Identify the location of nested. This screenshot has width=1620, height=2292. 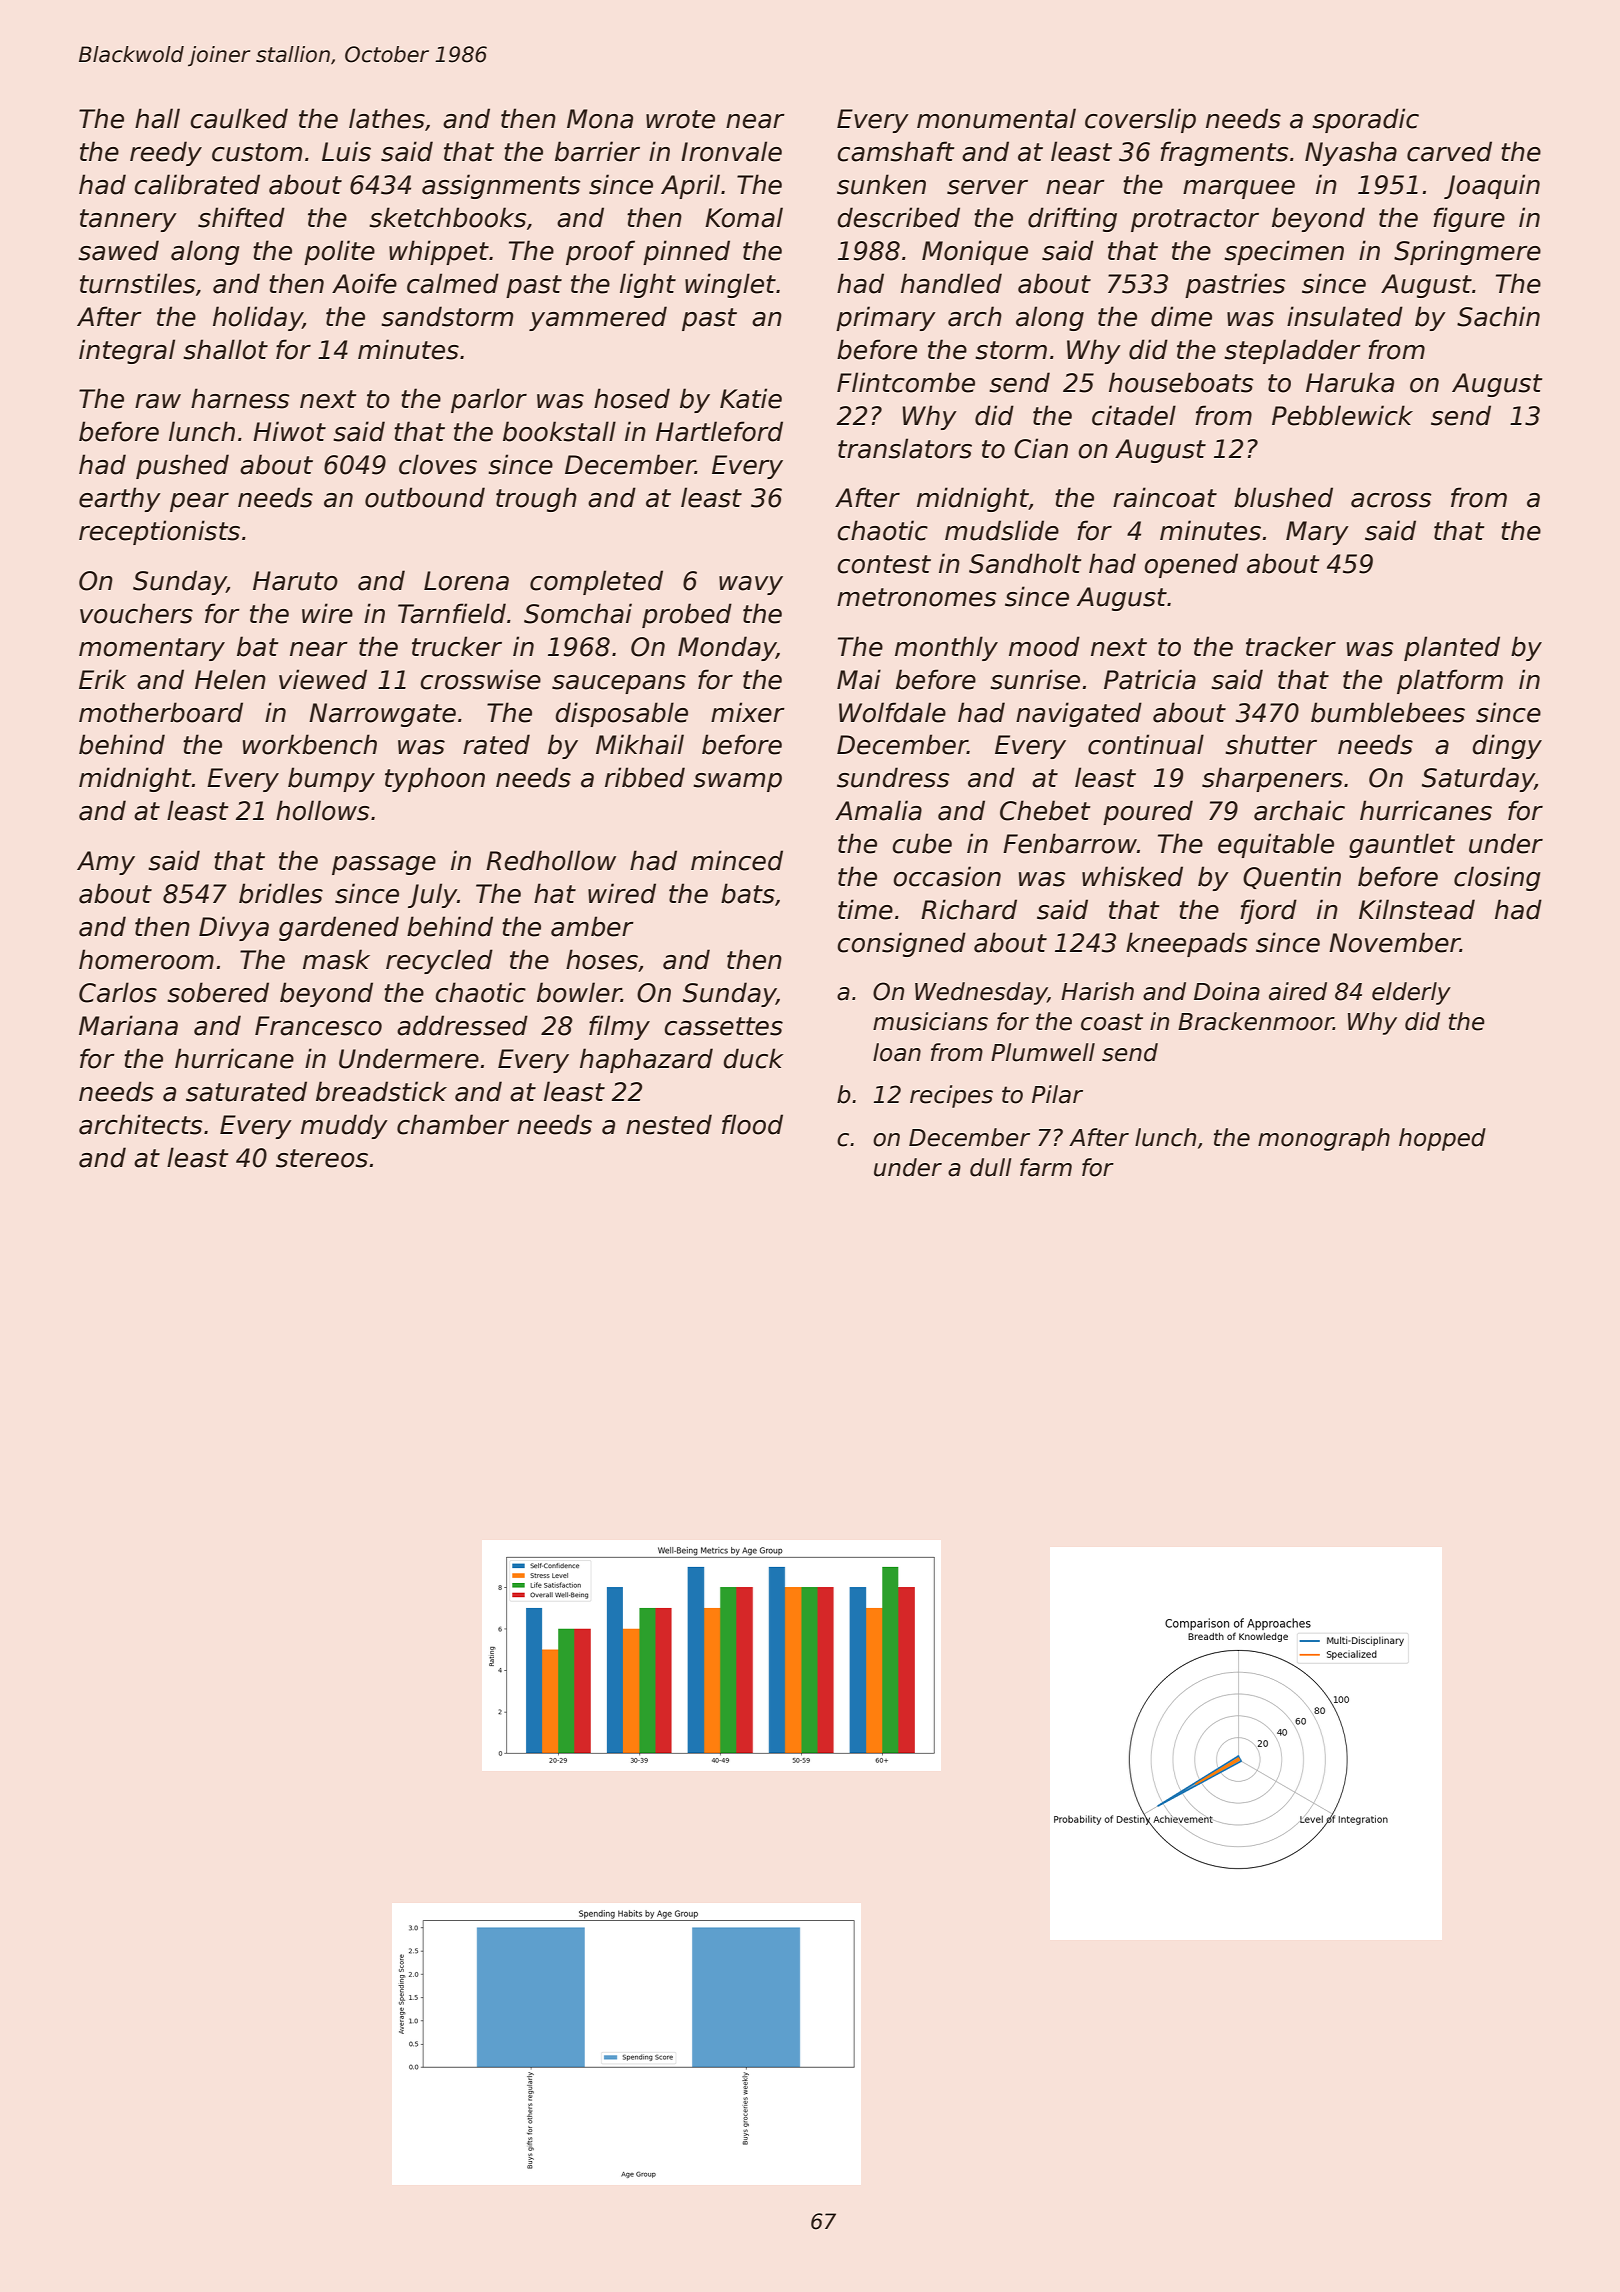
(669, 1124).
